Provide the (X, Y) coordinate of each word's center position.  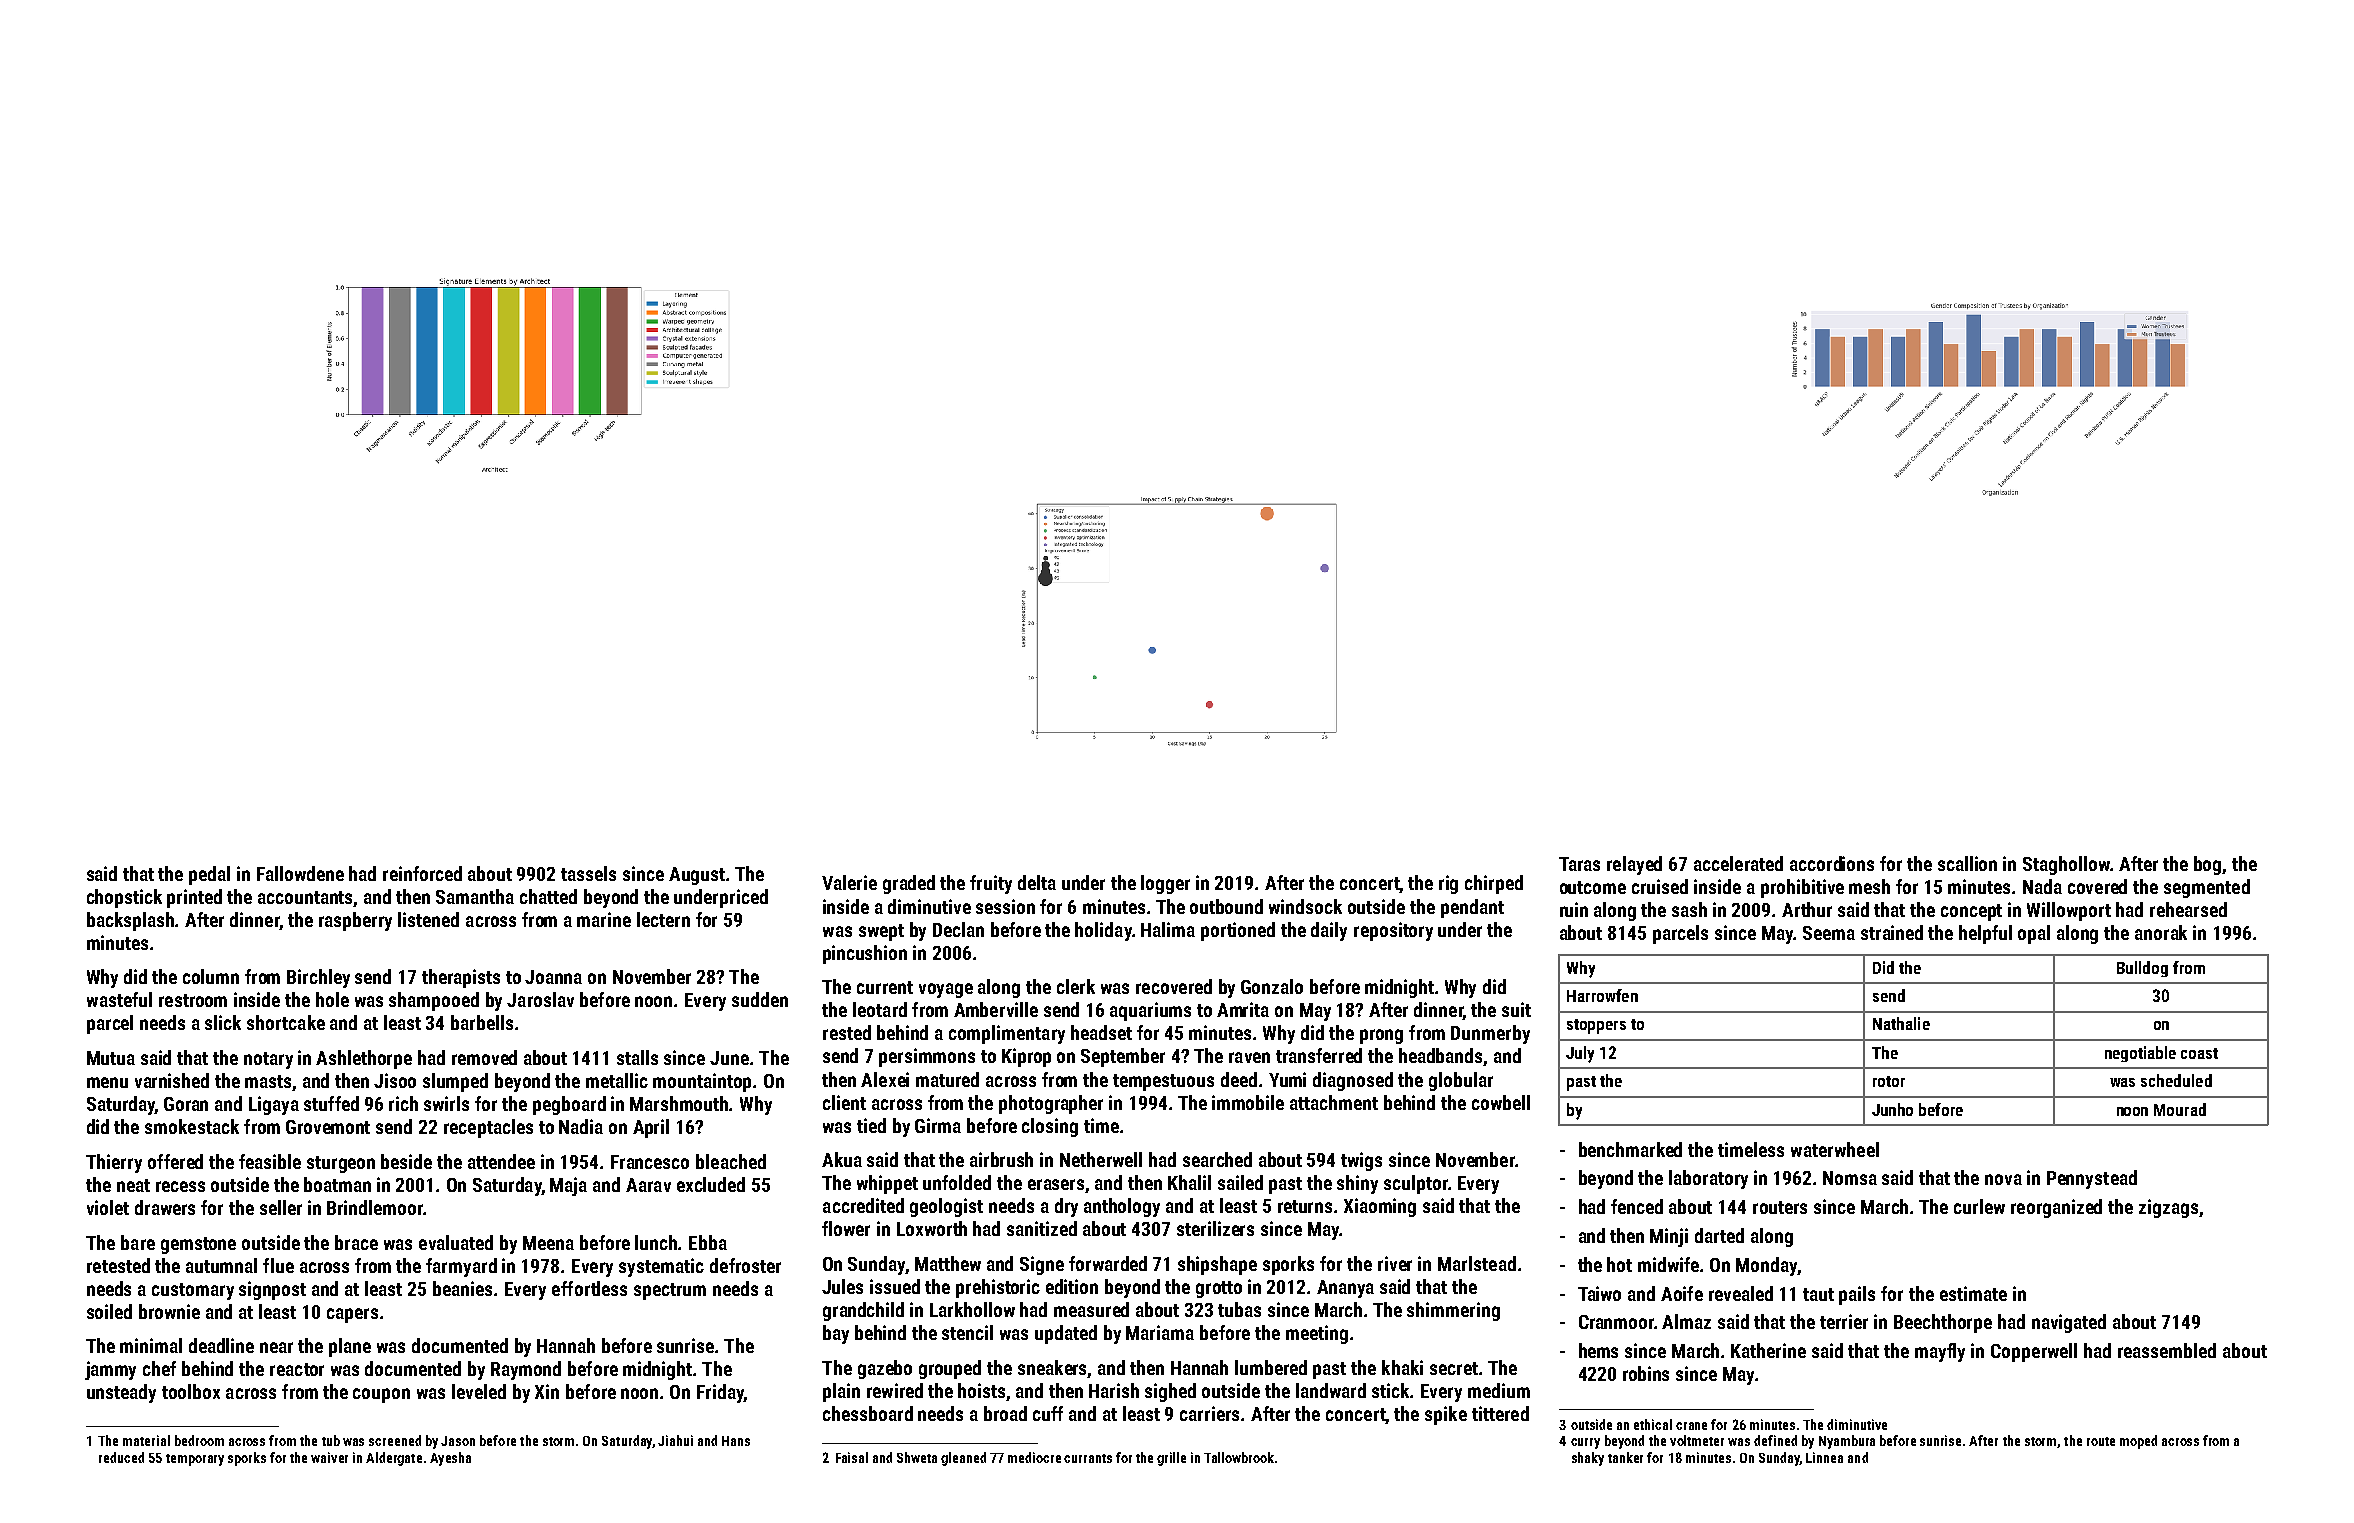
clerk (1076, 986)
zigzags (2168, 1208)
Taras (1579, 864)
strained (1892, 932)
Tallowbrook (1239, 1457)
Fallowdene (300, 873)
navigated (2069, 1323)
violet (108, 1207)
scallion (1967, 863)
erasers (1057, 1186)
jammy (110, 1370)
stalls (637, 1057)
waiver (329, 1457)
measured (1091, 1309)
